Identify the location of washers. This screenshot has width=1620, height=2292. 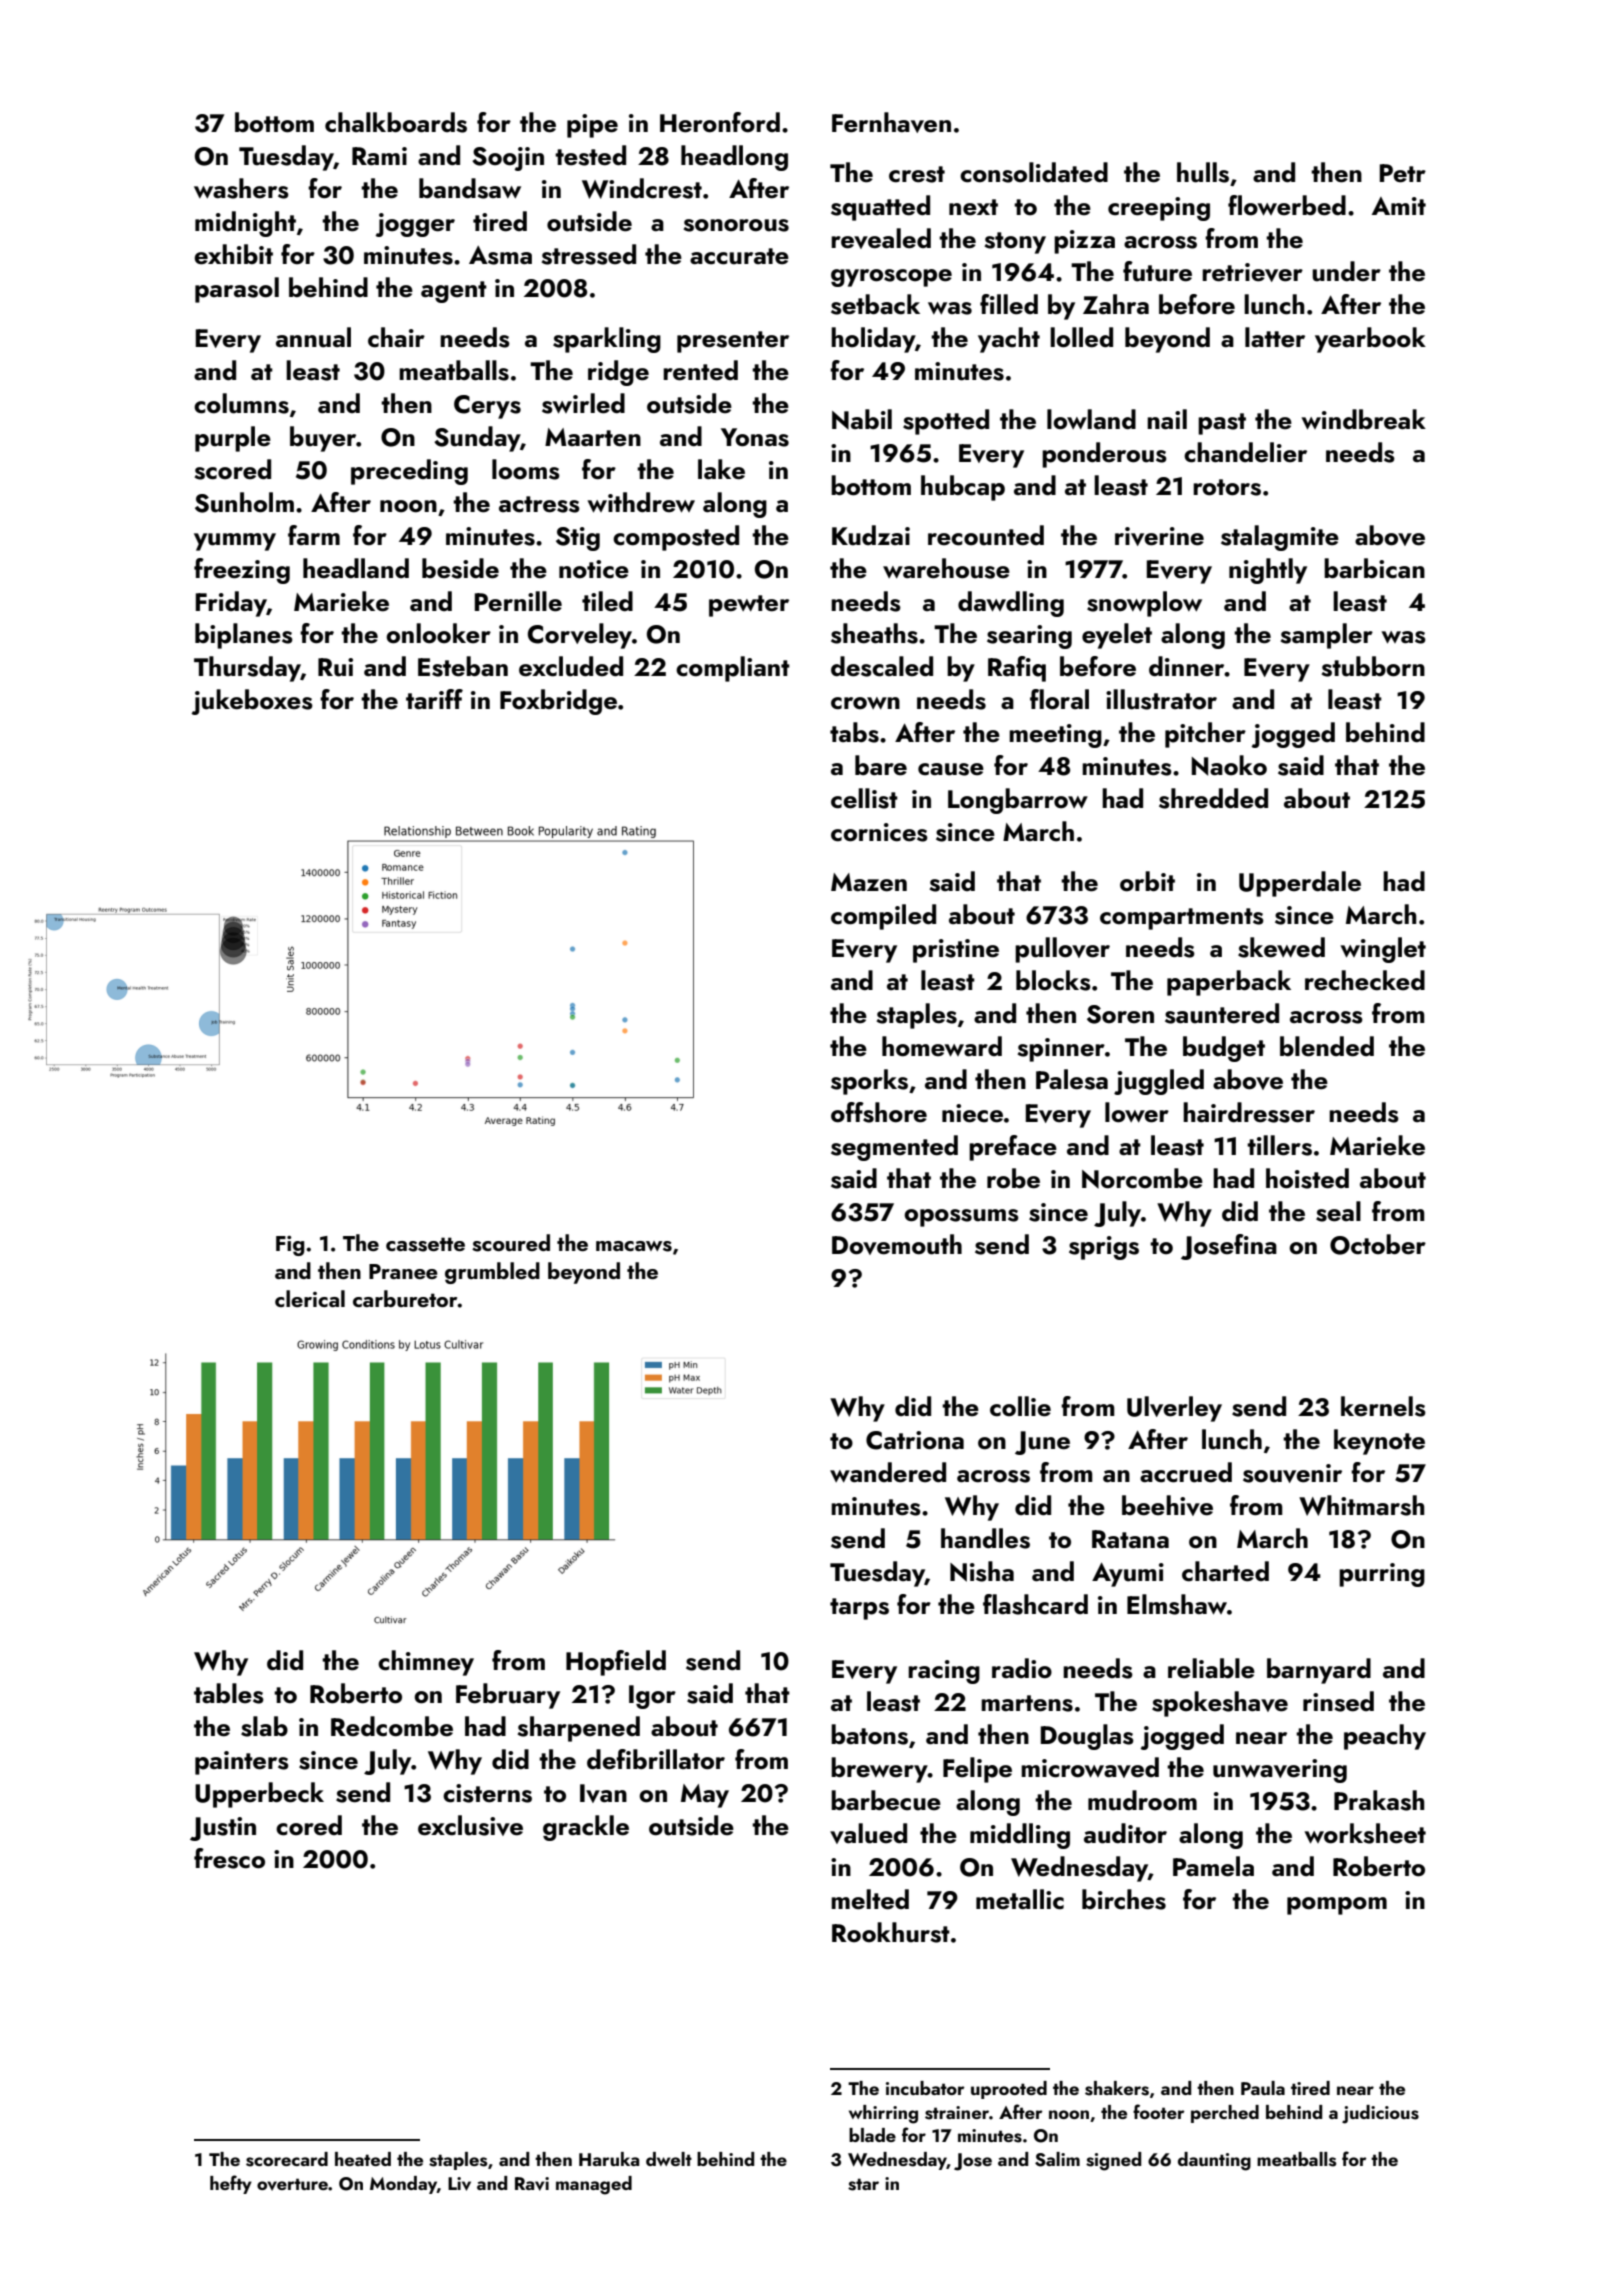
(241, 188).
